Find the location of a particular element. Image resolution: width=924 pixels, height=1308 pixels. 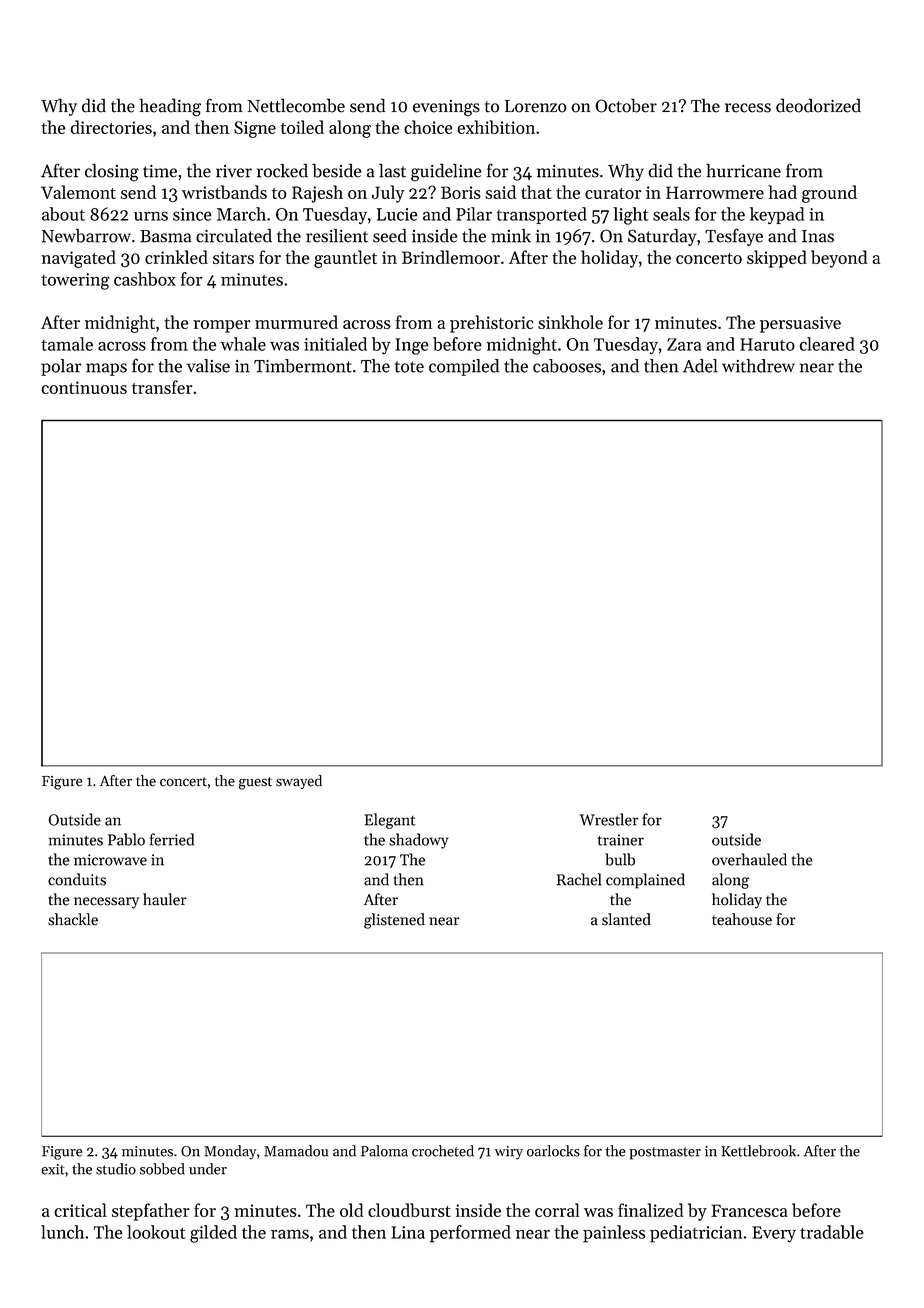

prehistoric is located at coordinates (492, 324).
